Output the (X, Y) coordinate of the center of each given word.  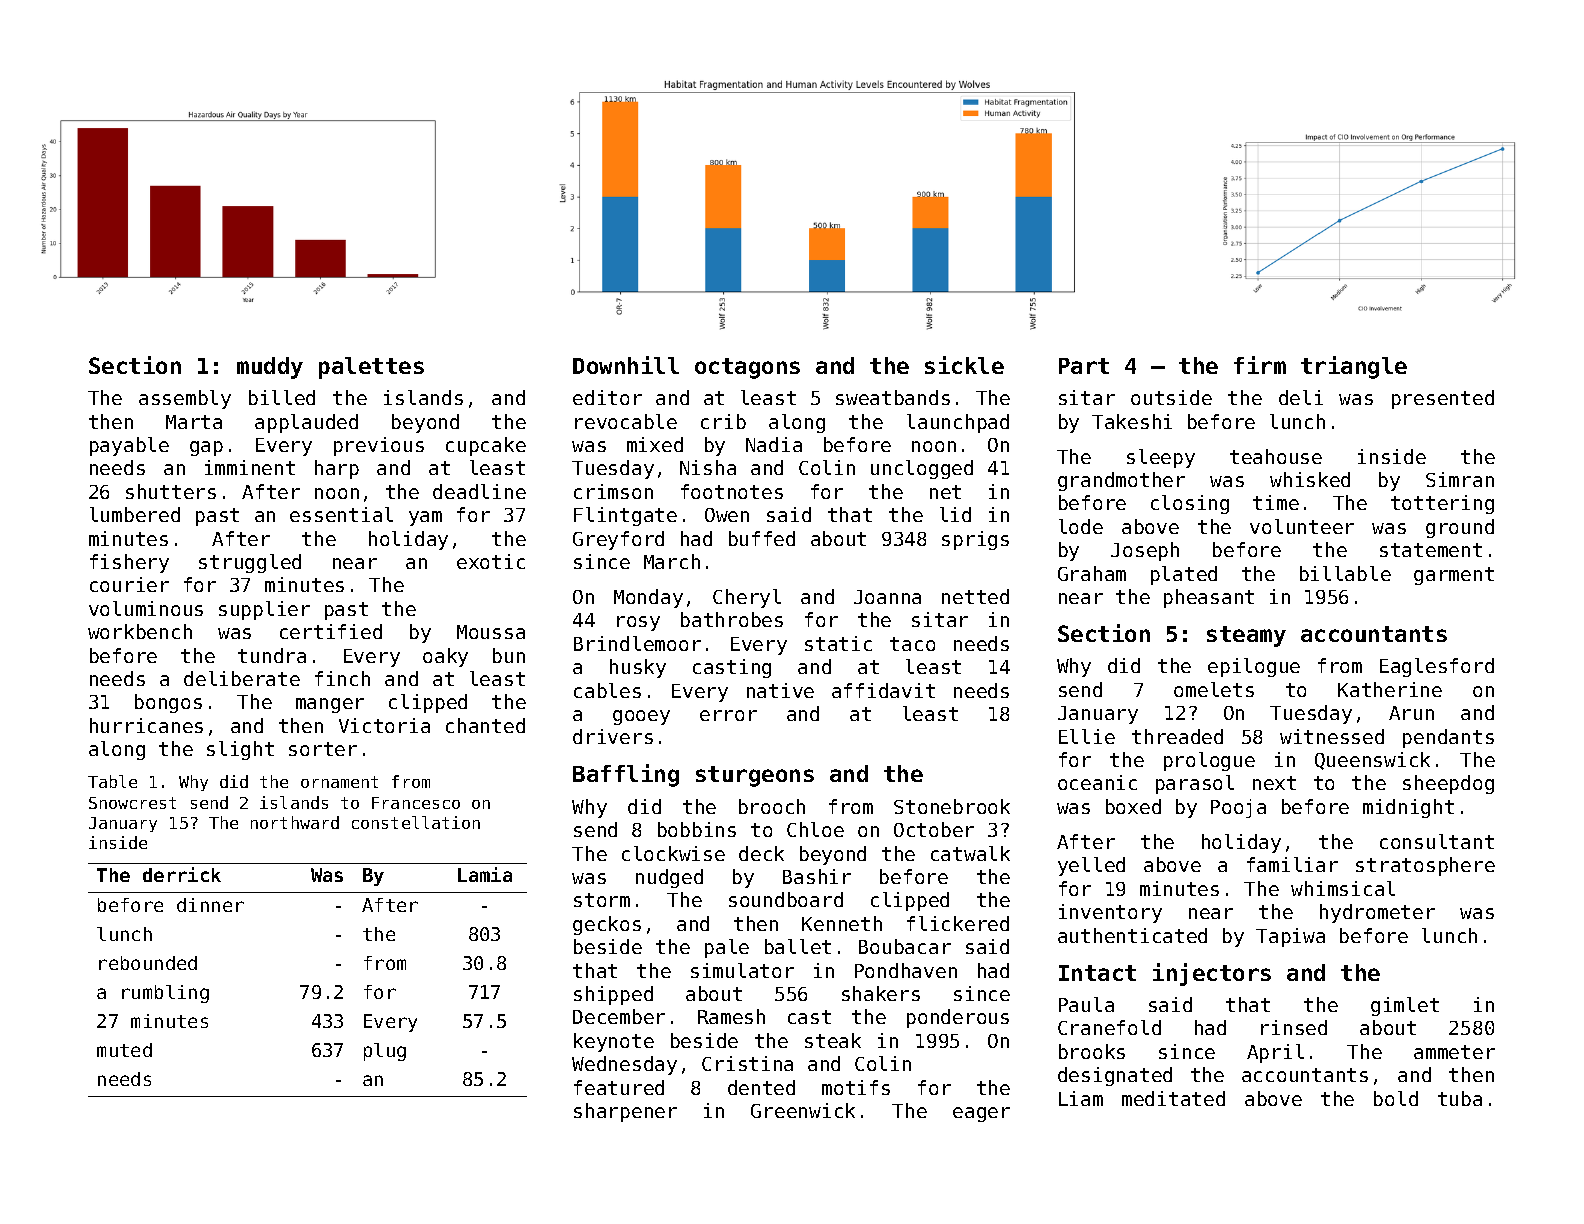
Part (1084, 366)
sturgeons (755, 776)
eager (981, 1114)
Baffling (626, 775)
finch (342, 678)
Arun (1411, 713)
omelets (1214, 689)
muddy (270, 368)
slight (240, 750)
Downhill (626, 365)
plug (385, 1052)
